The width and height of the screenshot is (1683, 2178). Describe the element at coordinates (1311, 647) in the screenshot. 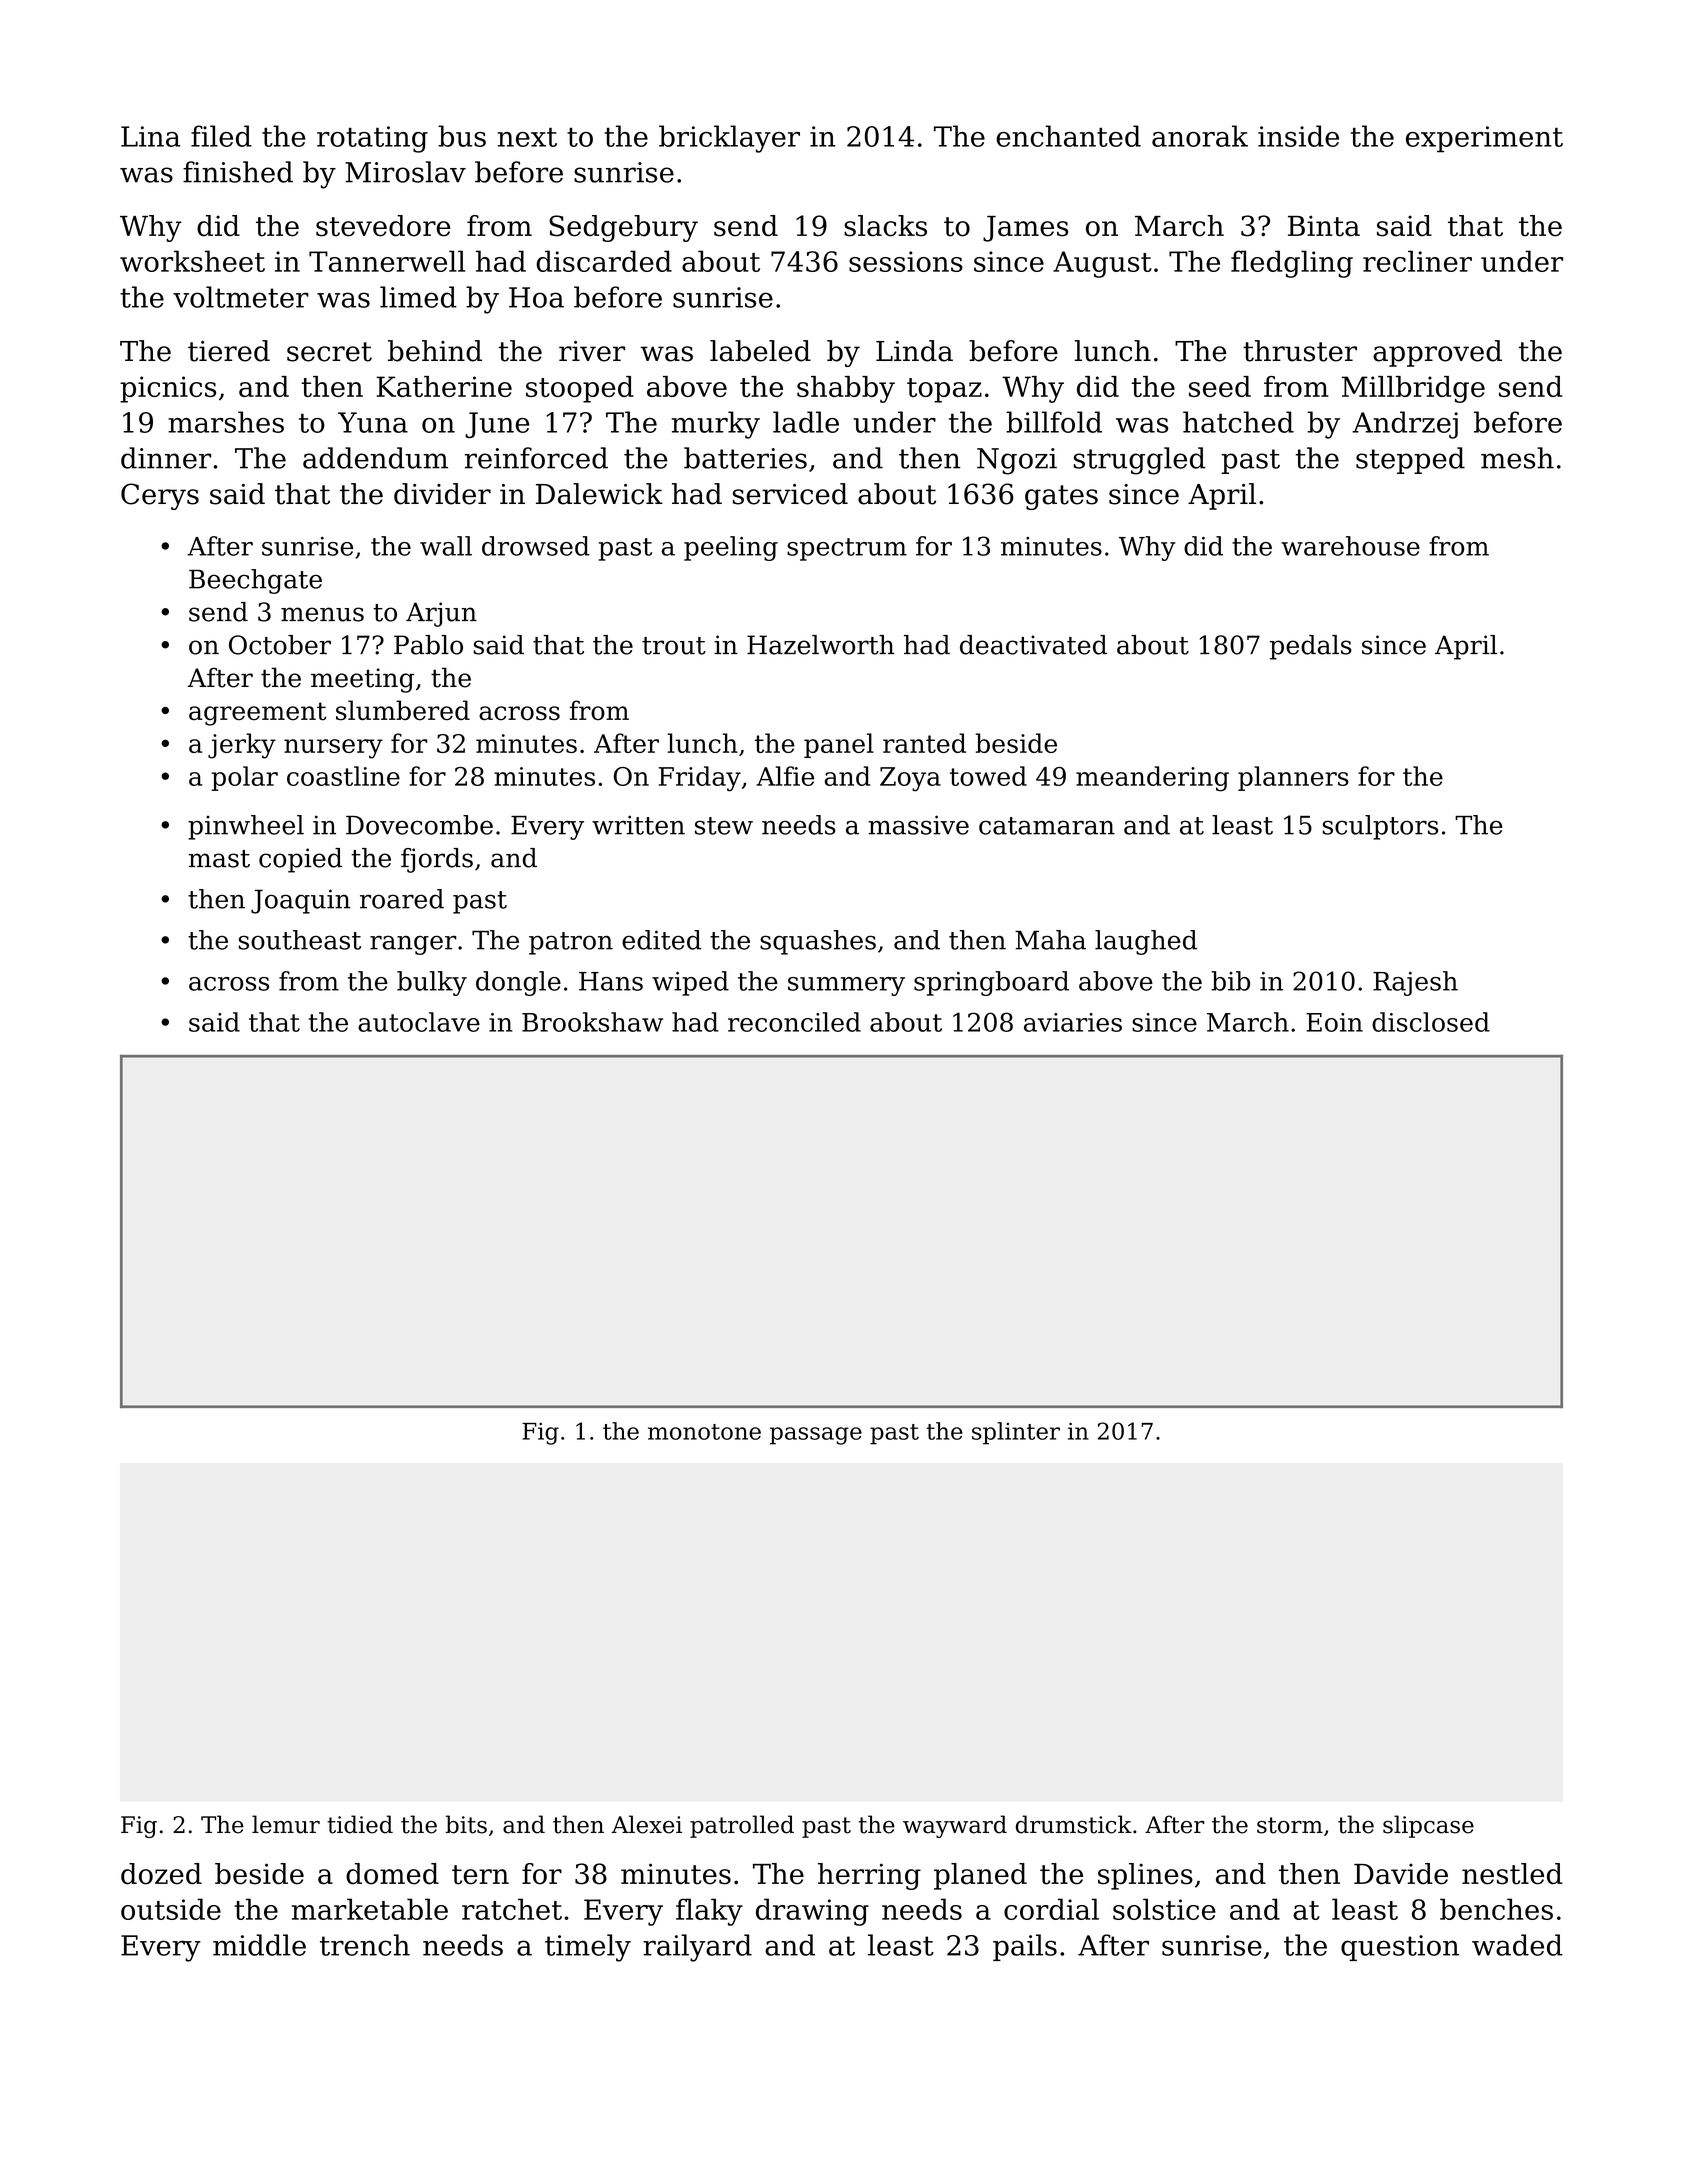

I see `pedals` at that location.
